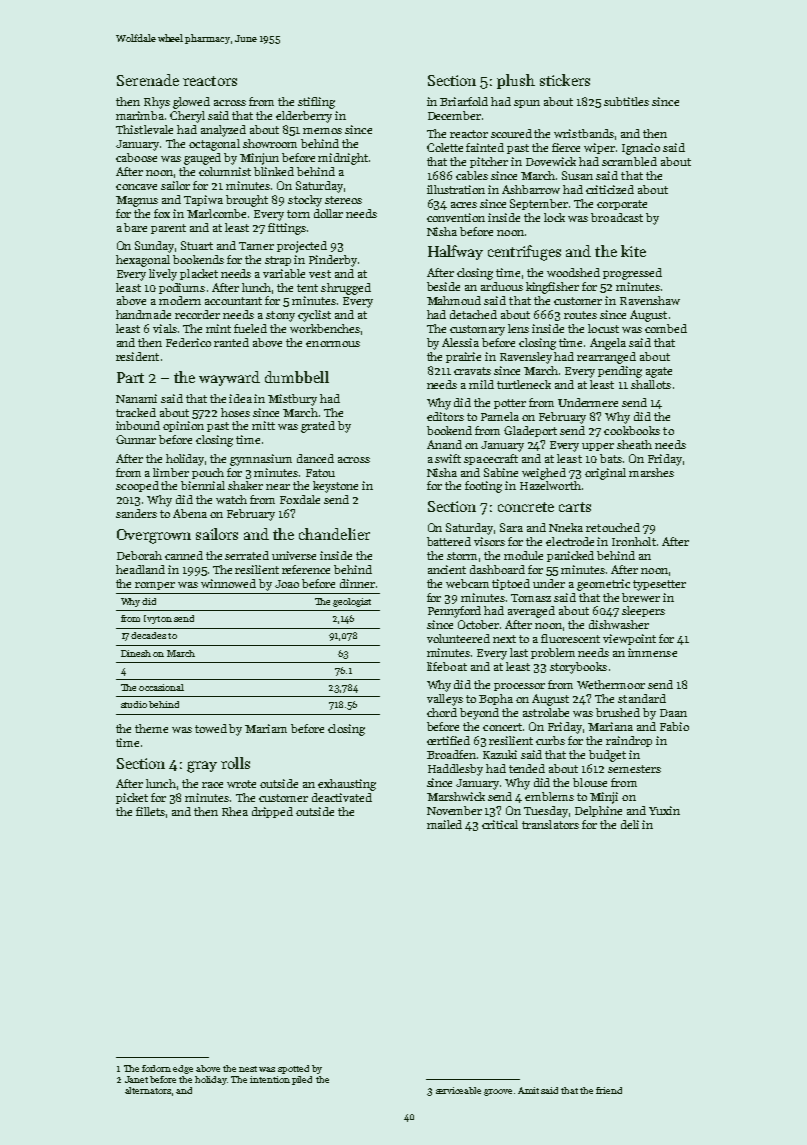 The height and width of the screenshot is (1145, 807). Describe the element at coordinates (464, 101) in the screenshot. I see `Briarfold` at that location.
